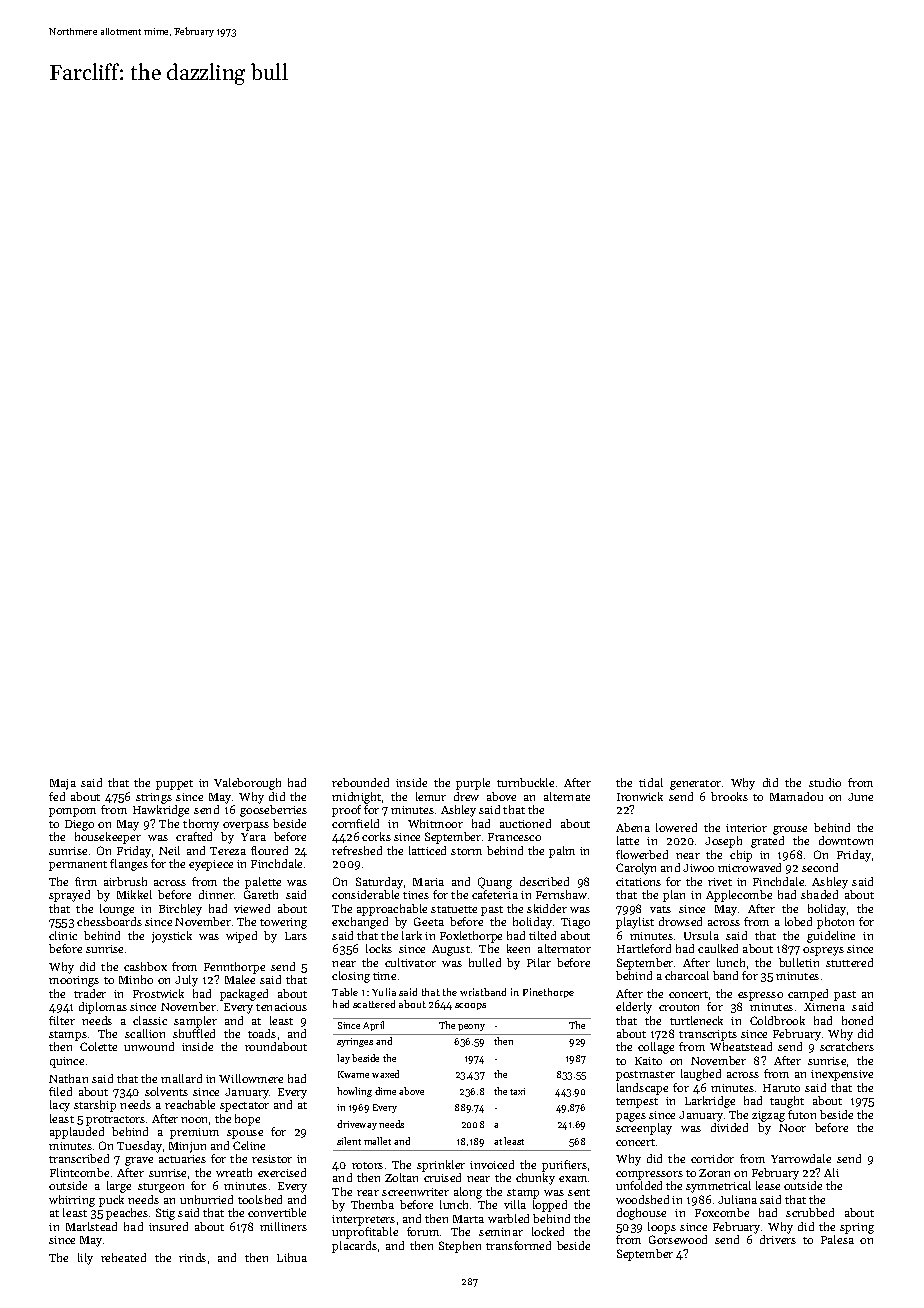 This screenshot has width=924, height=1308. What do you see at coordinates (63, 784) in the screenshot?
I see `Maja` at bounding box center [63, 784].
